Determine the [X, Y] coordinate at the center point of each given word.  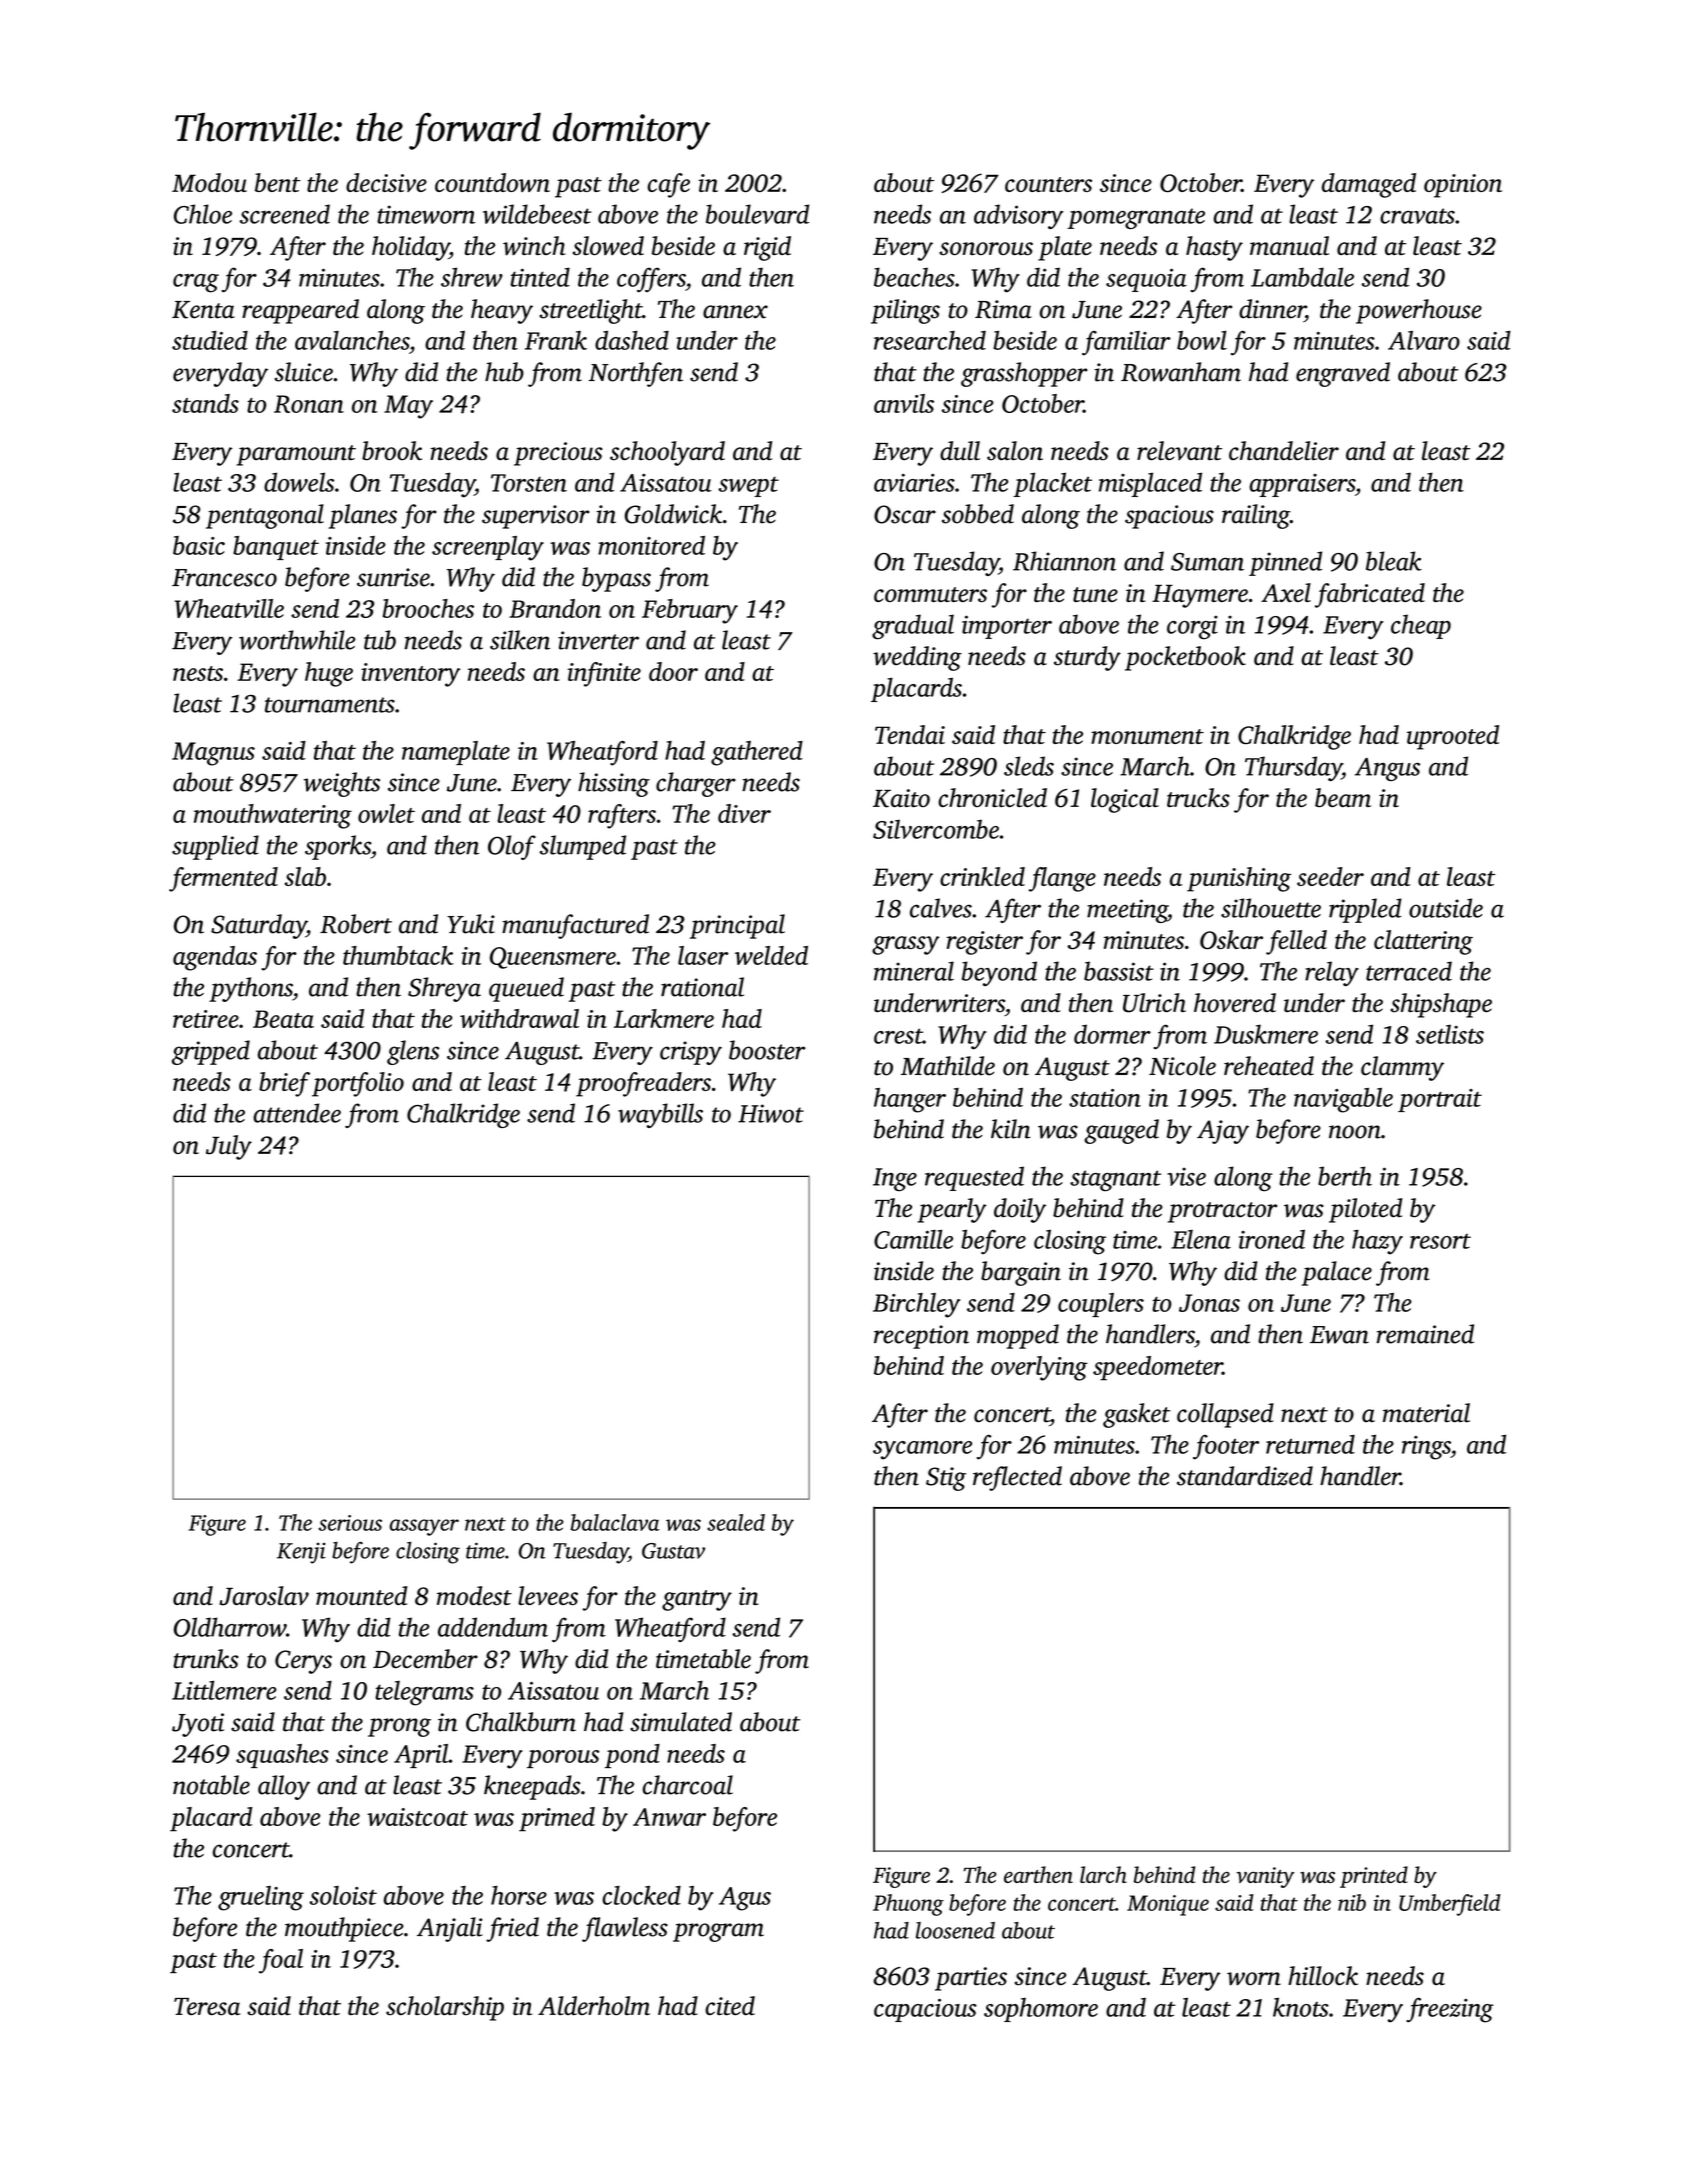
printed [1374, 1877]
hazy [1377, 1242]
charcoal [688, 1785]
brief [284, 1084]
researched [930, 340]
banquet [276, 548]
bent [277, 182]
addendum [493, 1627]
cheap [1421, 626]
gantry [697, 1600]
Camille [913, 1239]
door [673, 671]
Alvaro [1424, 340]
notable [211, 1785]
